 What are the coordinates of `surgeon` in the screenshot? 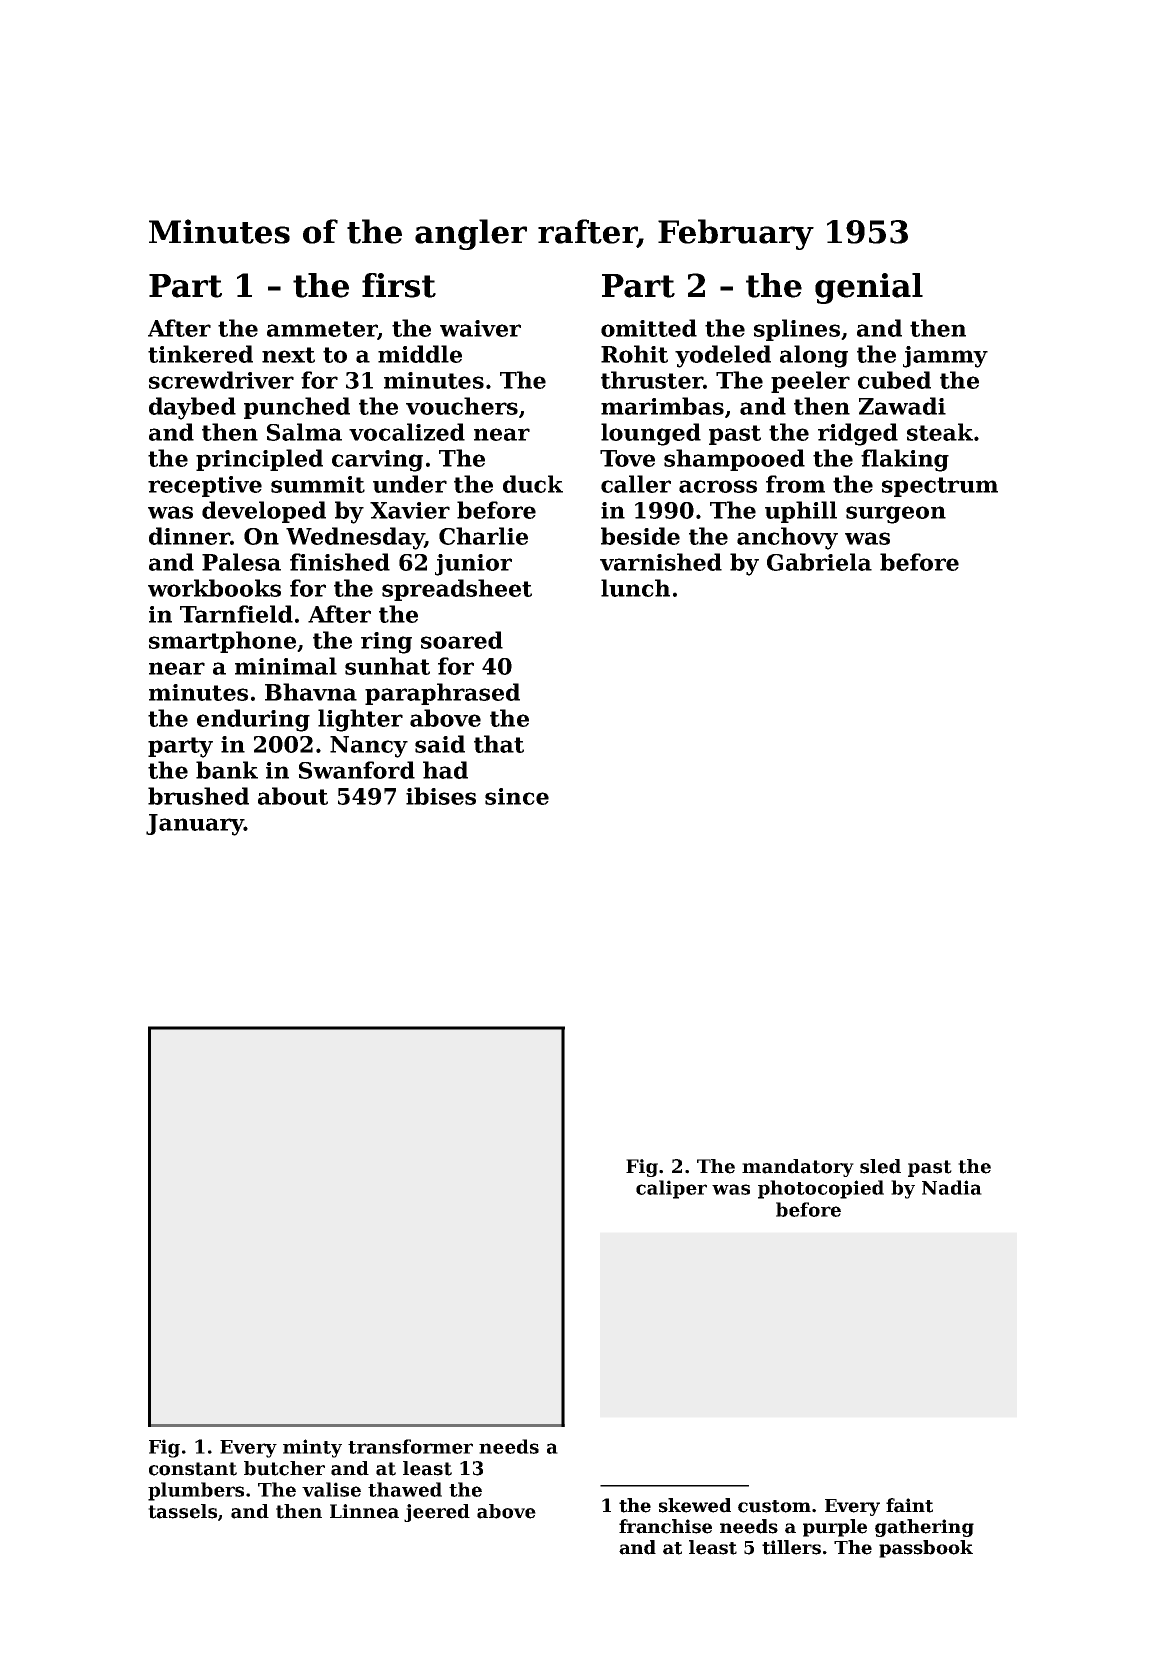 It's located at (896, 515).
